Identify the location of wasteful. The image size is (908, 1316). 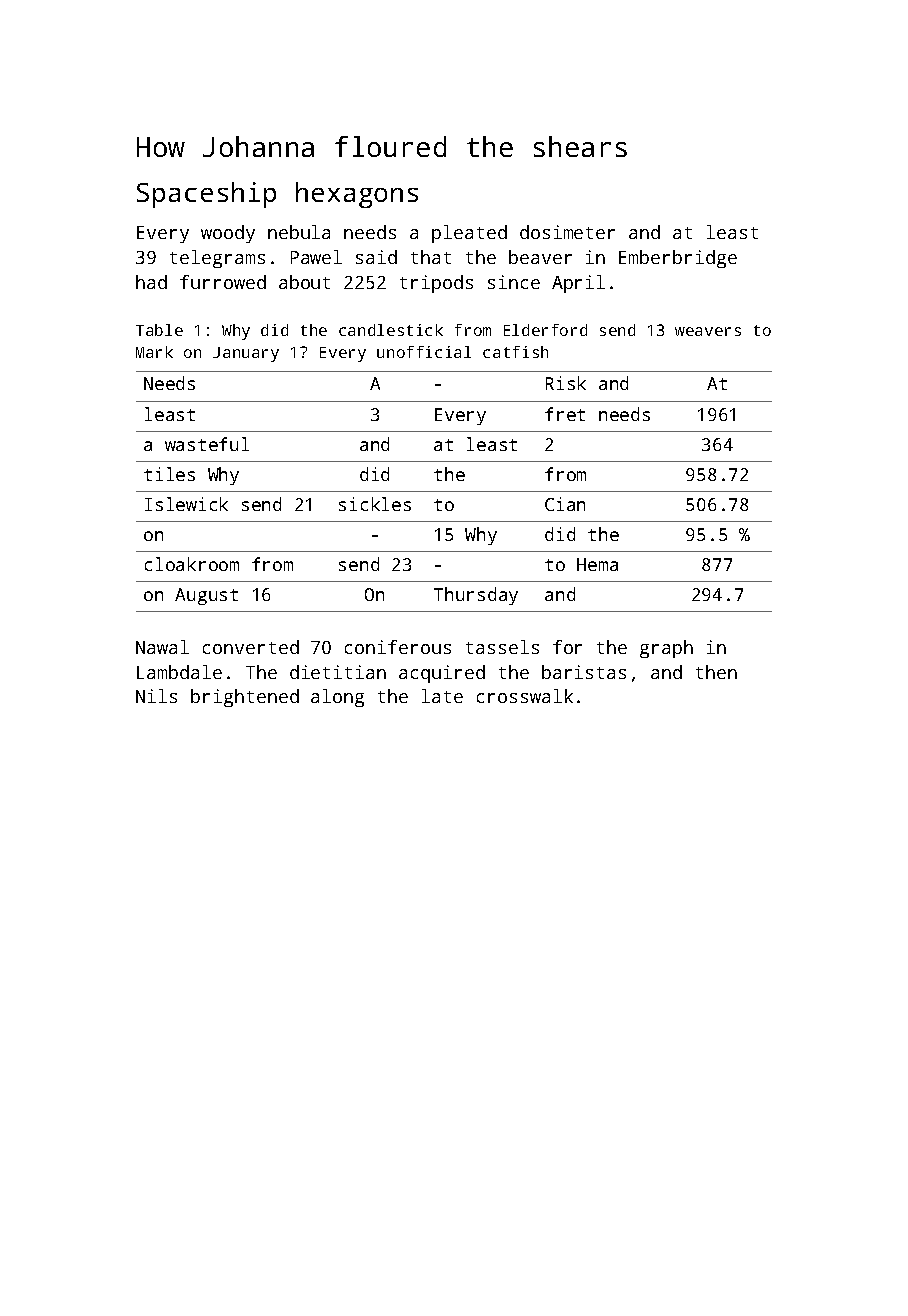
(207, 444).
